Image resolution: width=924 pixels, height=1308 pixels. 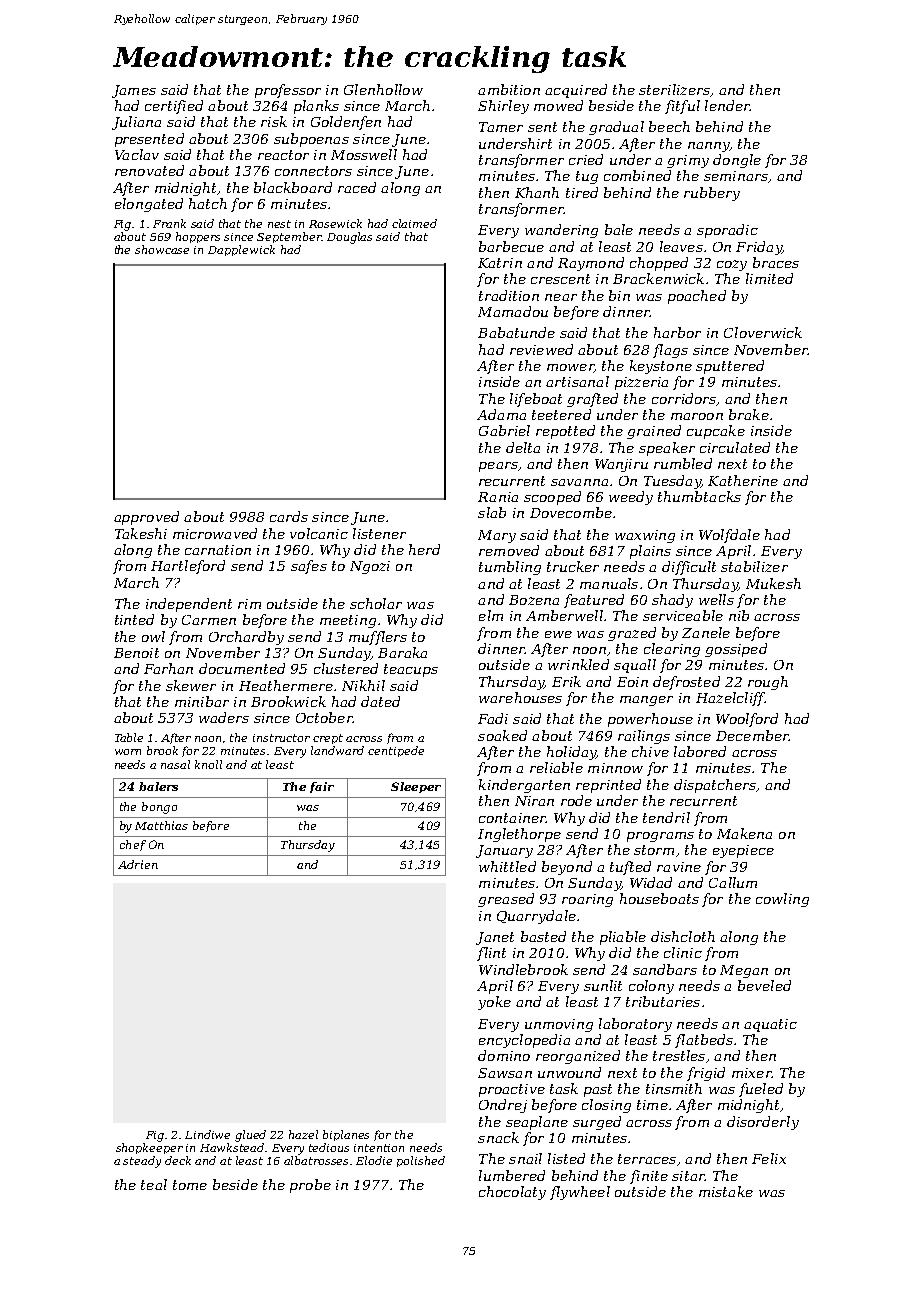 What do you see at coordinates (641, 383) in the screenshot?
I see `pizzeria` at bounding box center [641, 383].
